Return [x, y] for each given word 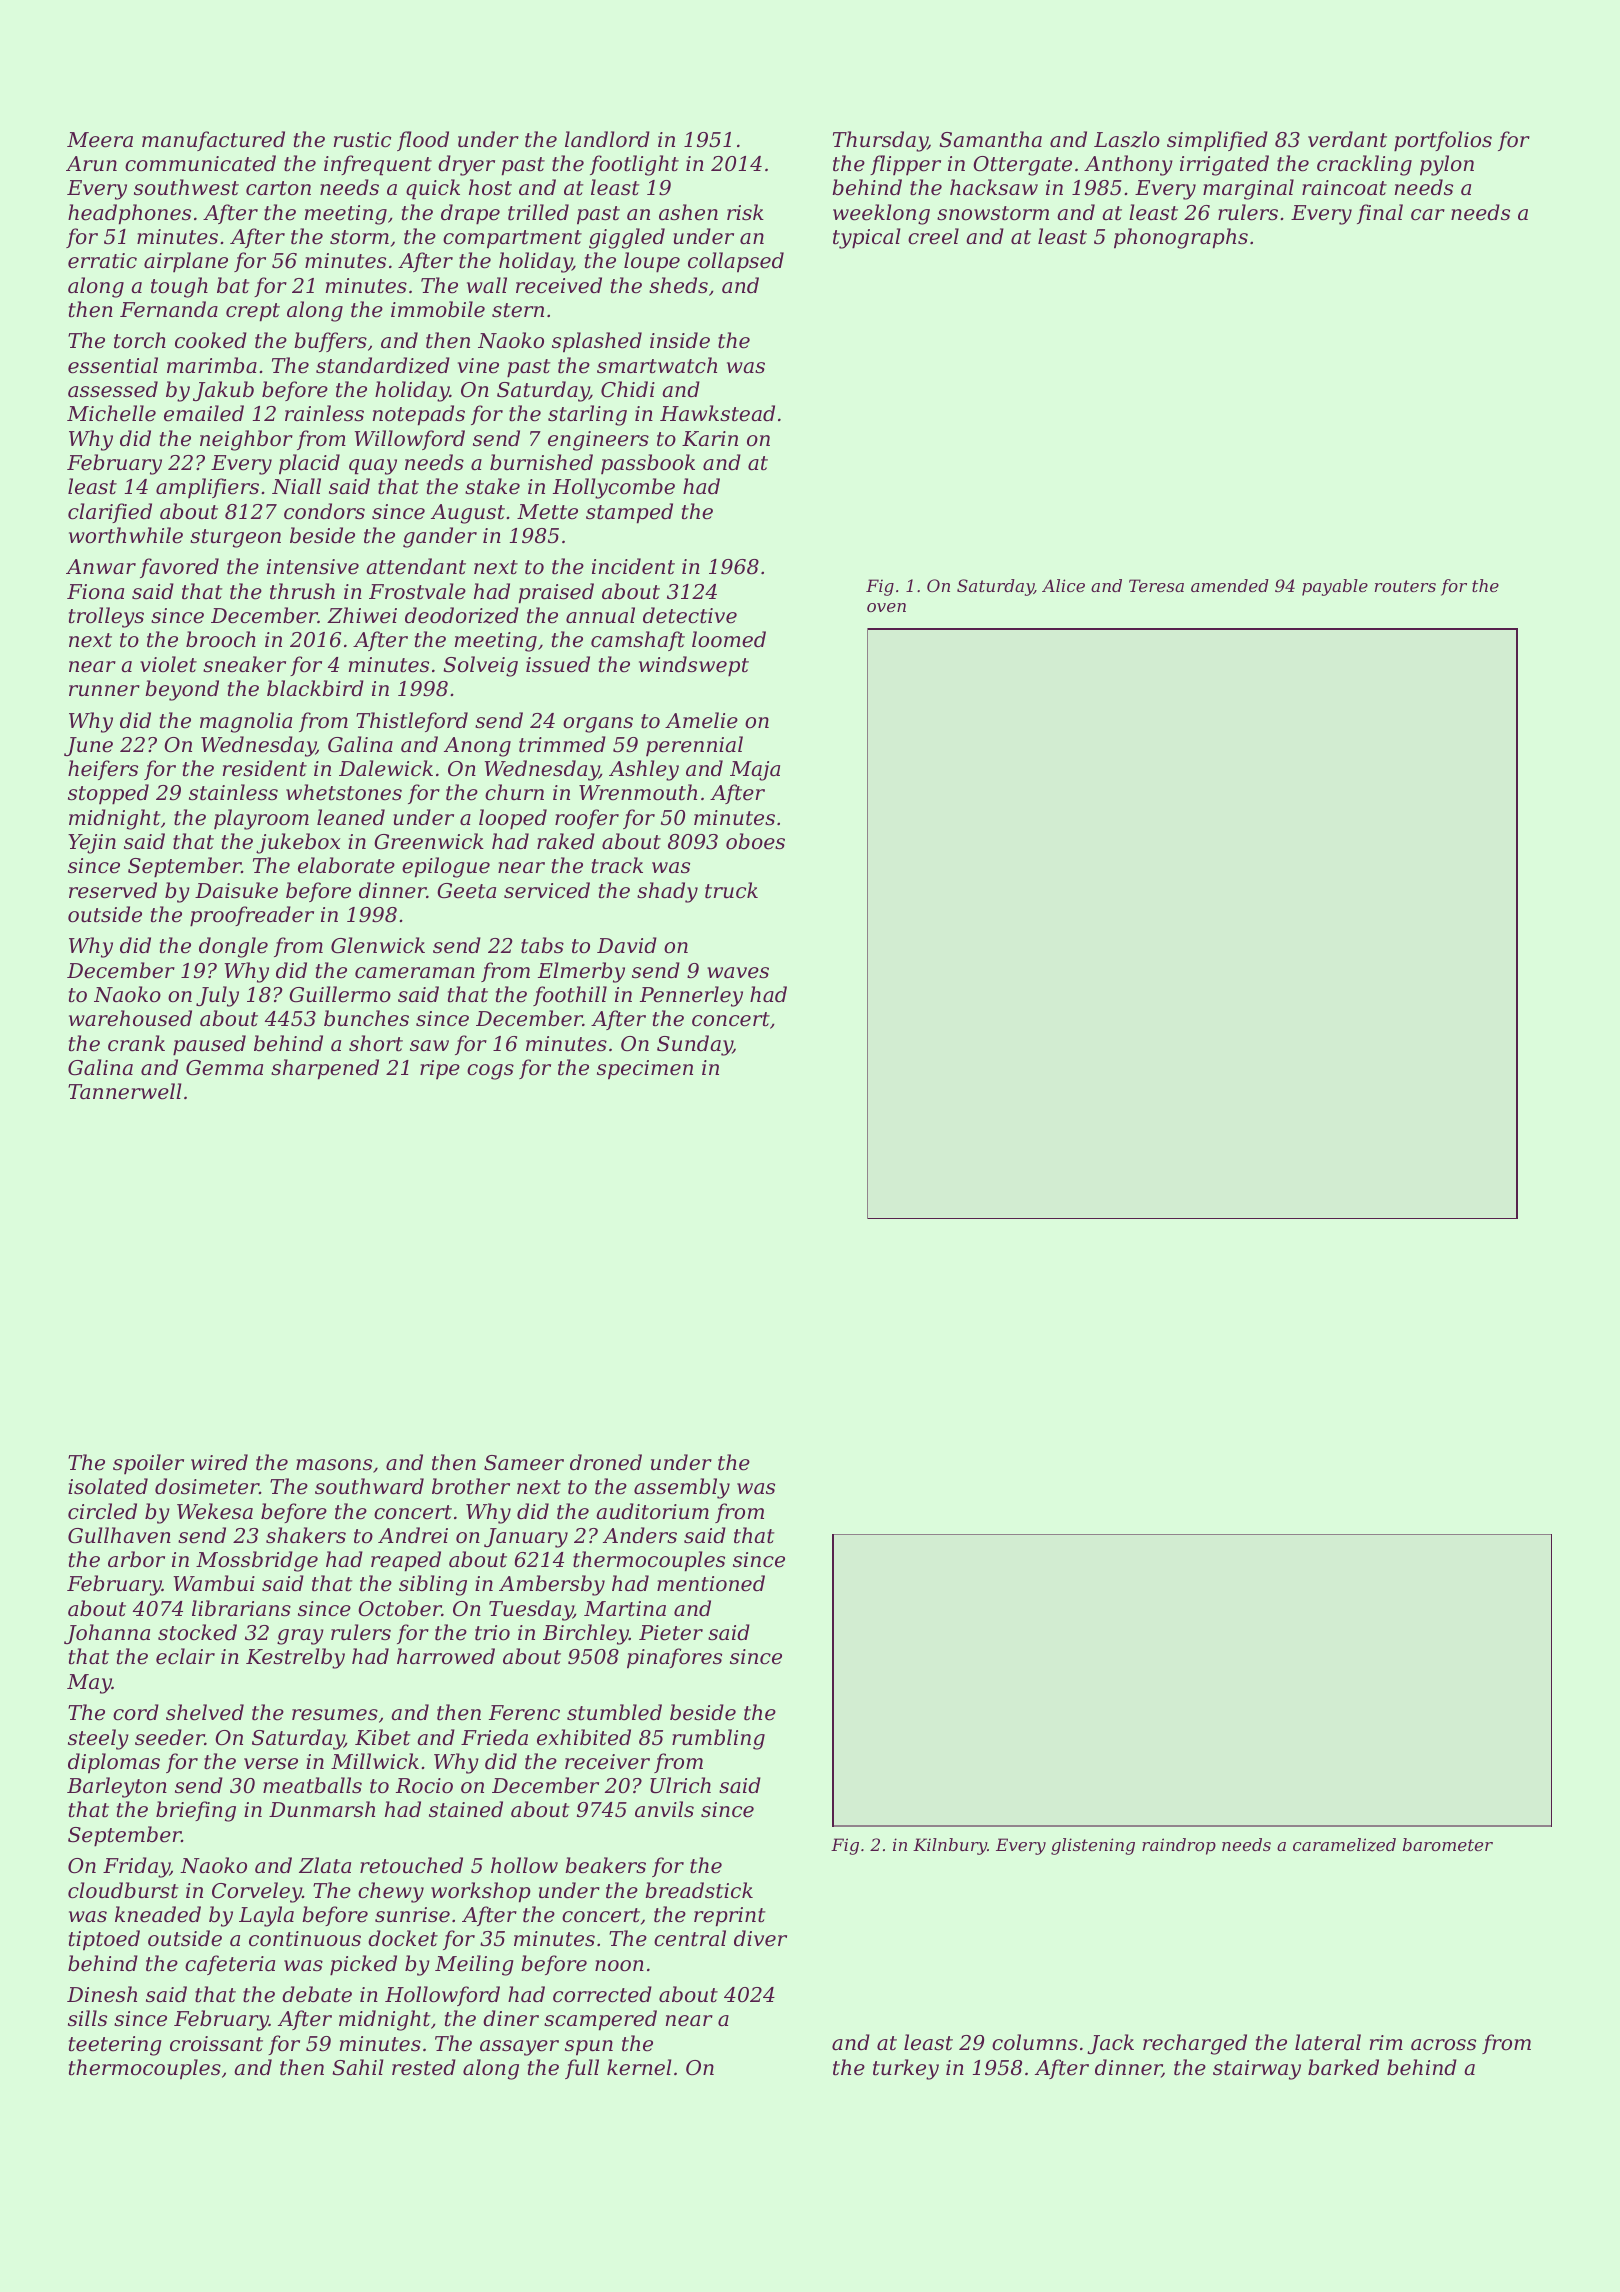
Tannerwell [124, 1091]
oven [886, 607]
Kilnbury [950, 1846]
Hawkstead [717, 413]
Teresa [1156, 585]
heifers [103, 770]
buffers [330, 342]
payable [1335, 587]
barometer [1448, 1844]
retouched [411, 1865]
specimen [645, 1070]
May [89, 1684]
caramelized [1344, 1845]
